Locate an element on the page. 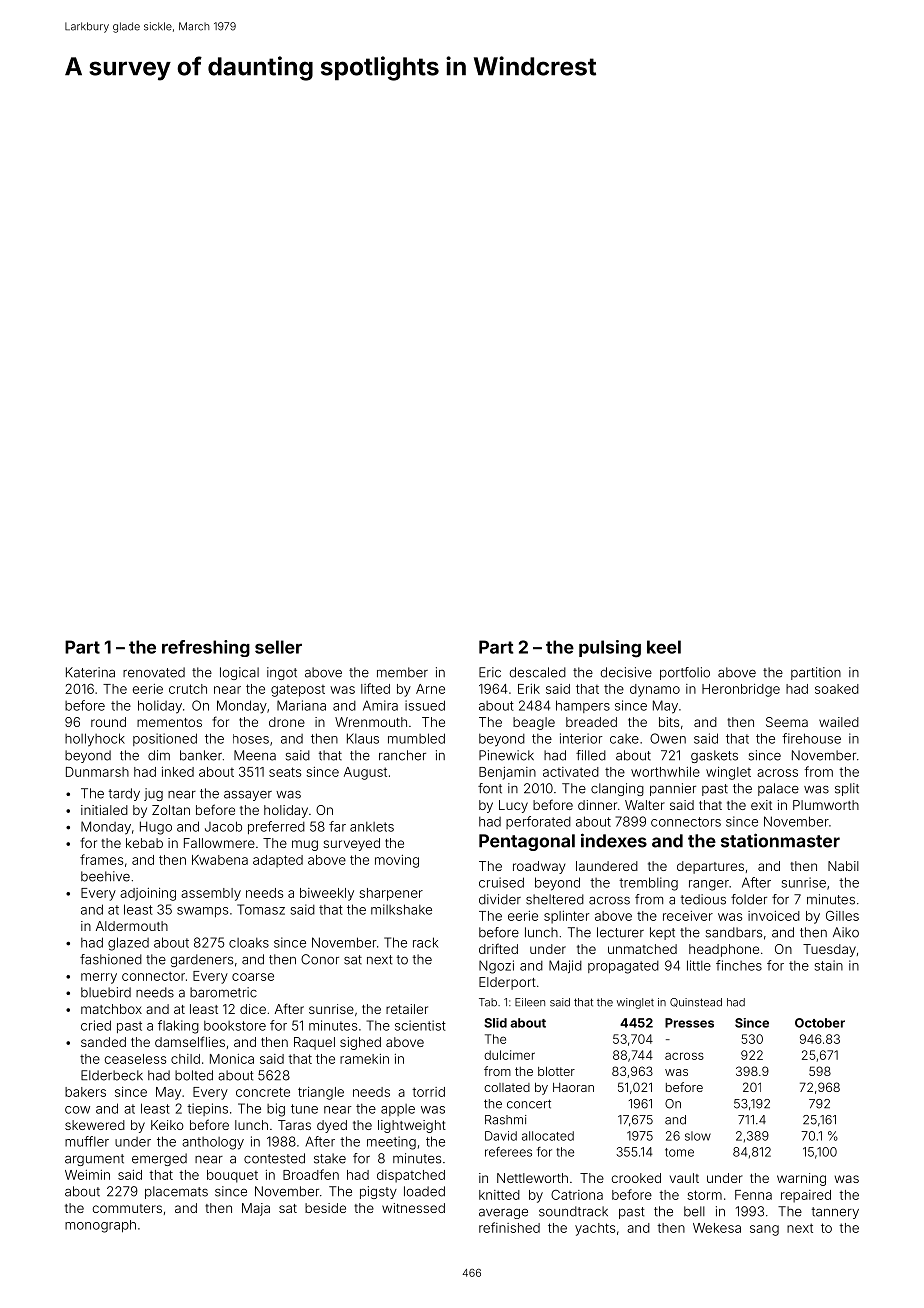 The width and height of the page is (924, 1308). skewered is located at coordinates (95, 1125).
